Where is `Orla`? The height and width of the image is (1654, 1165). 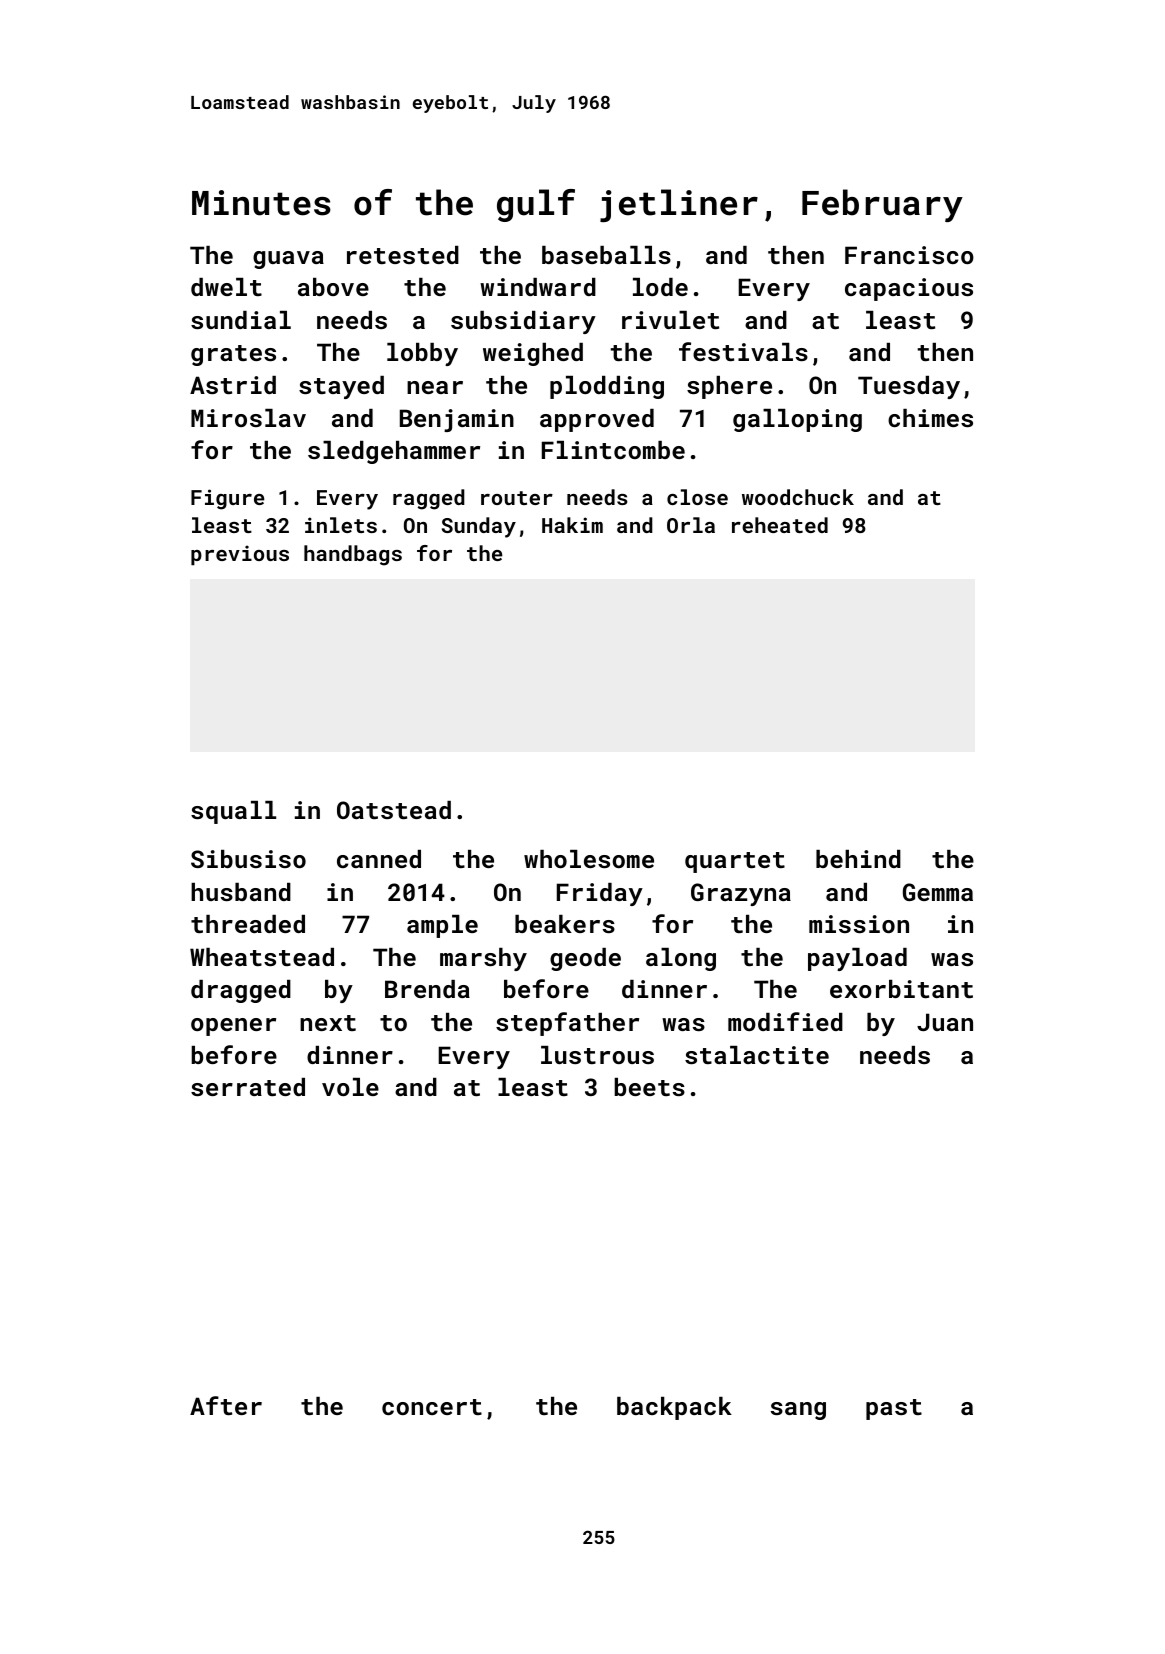 Orla is located at coordinates (691, 525).
